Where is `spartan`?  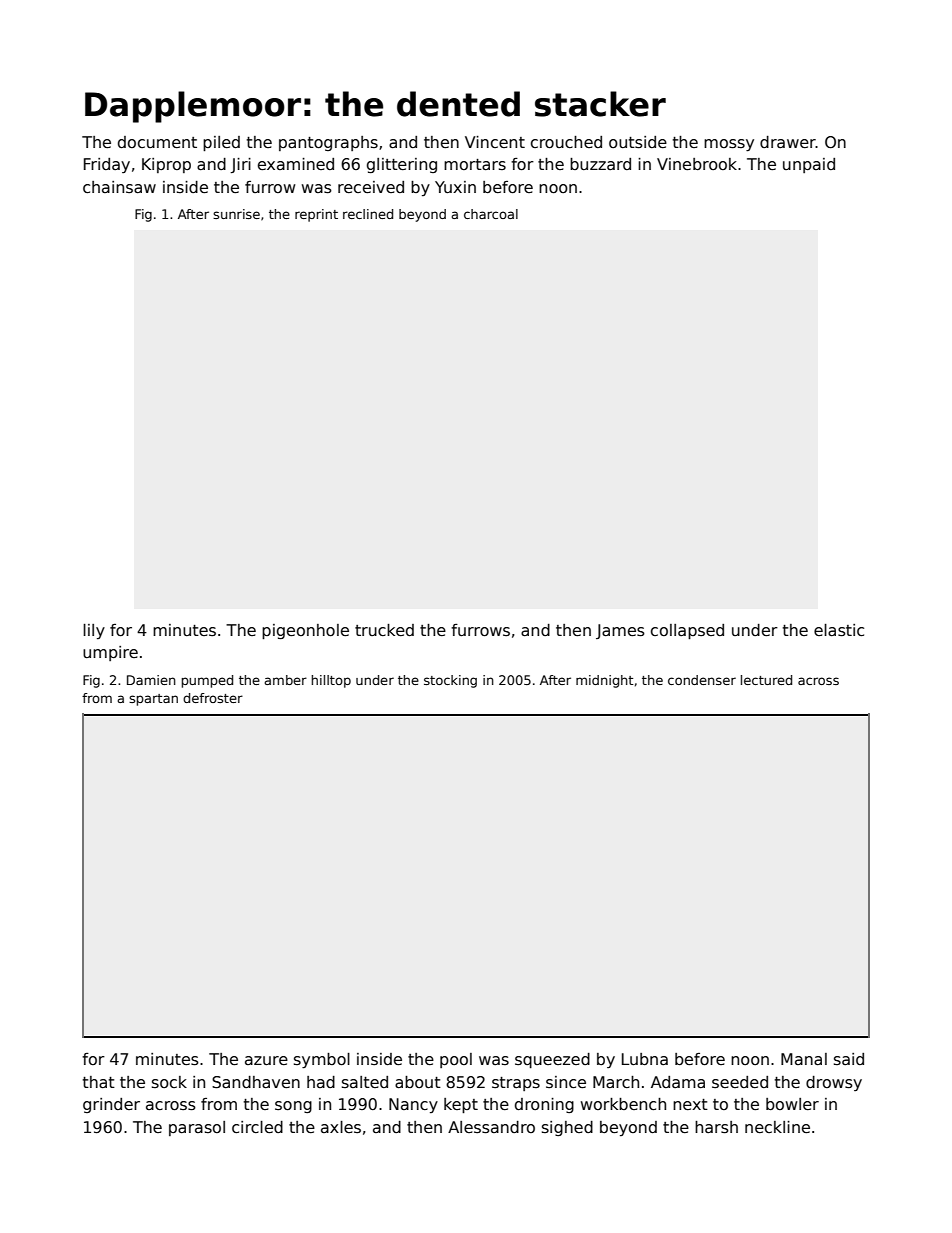 spartan is located at coordinates (153, 700).
